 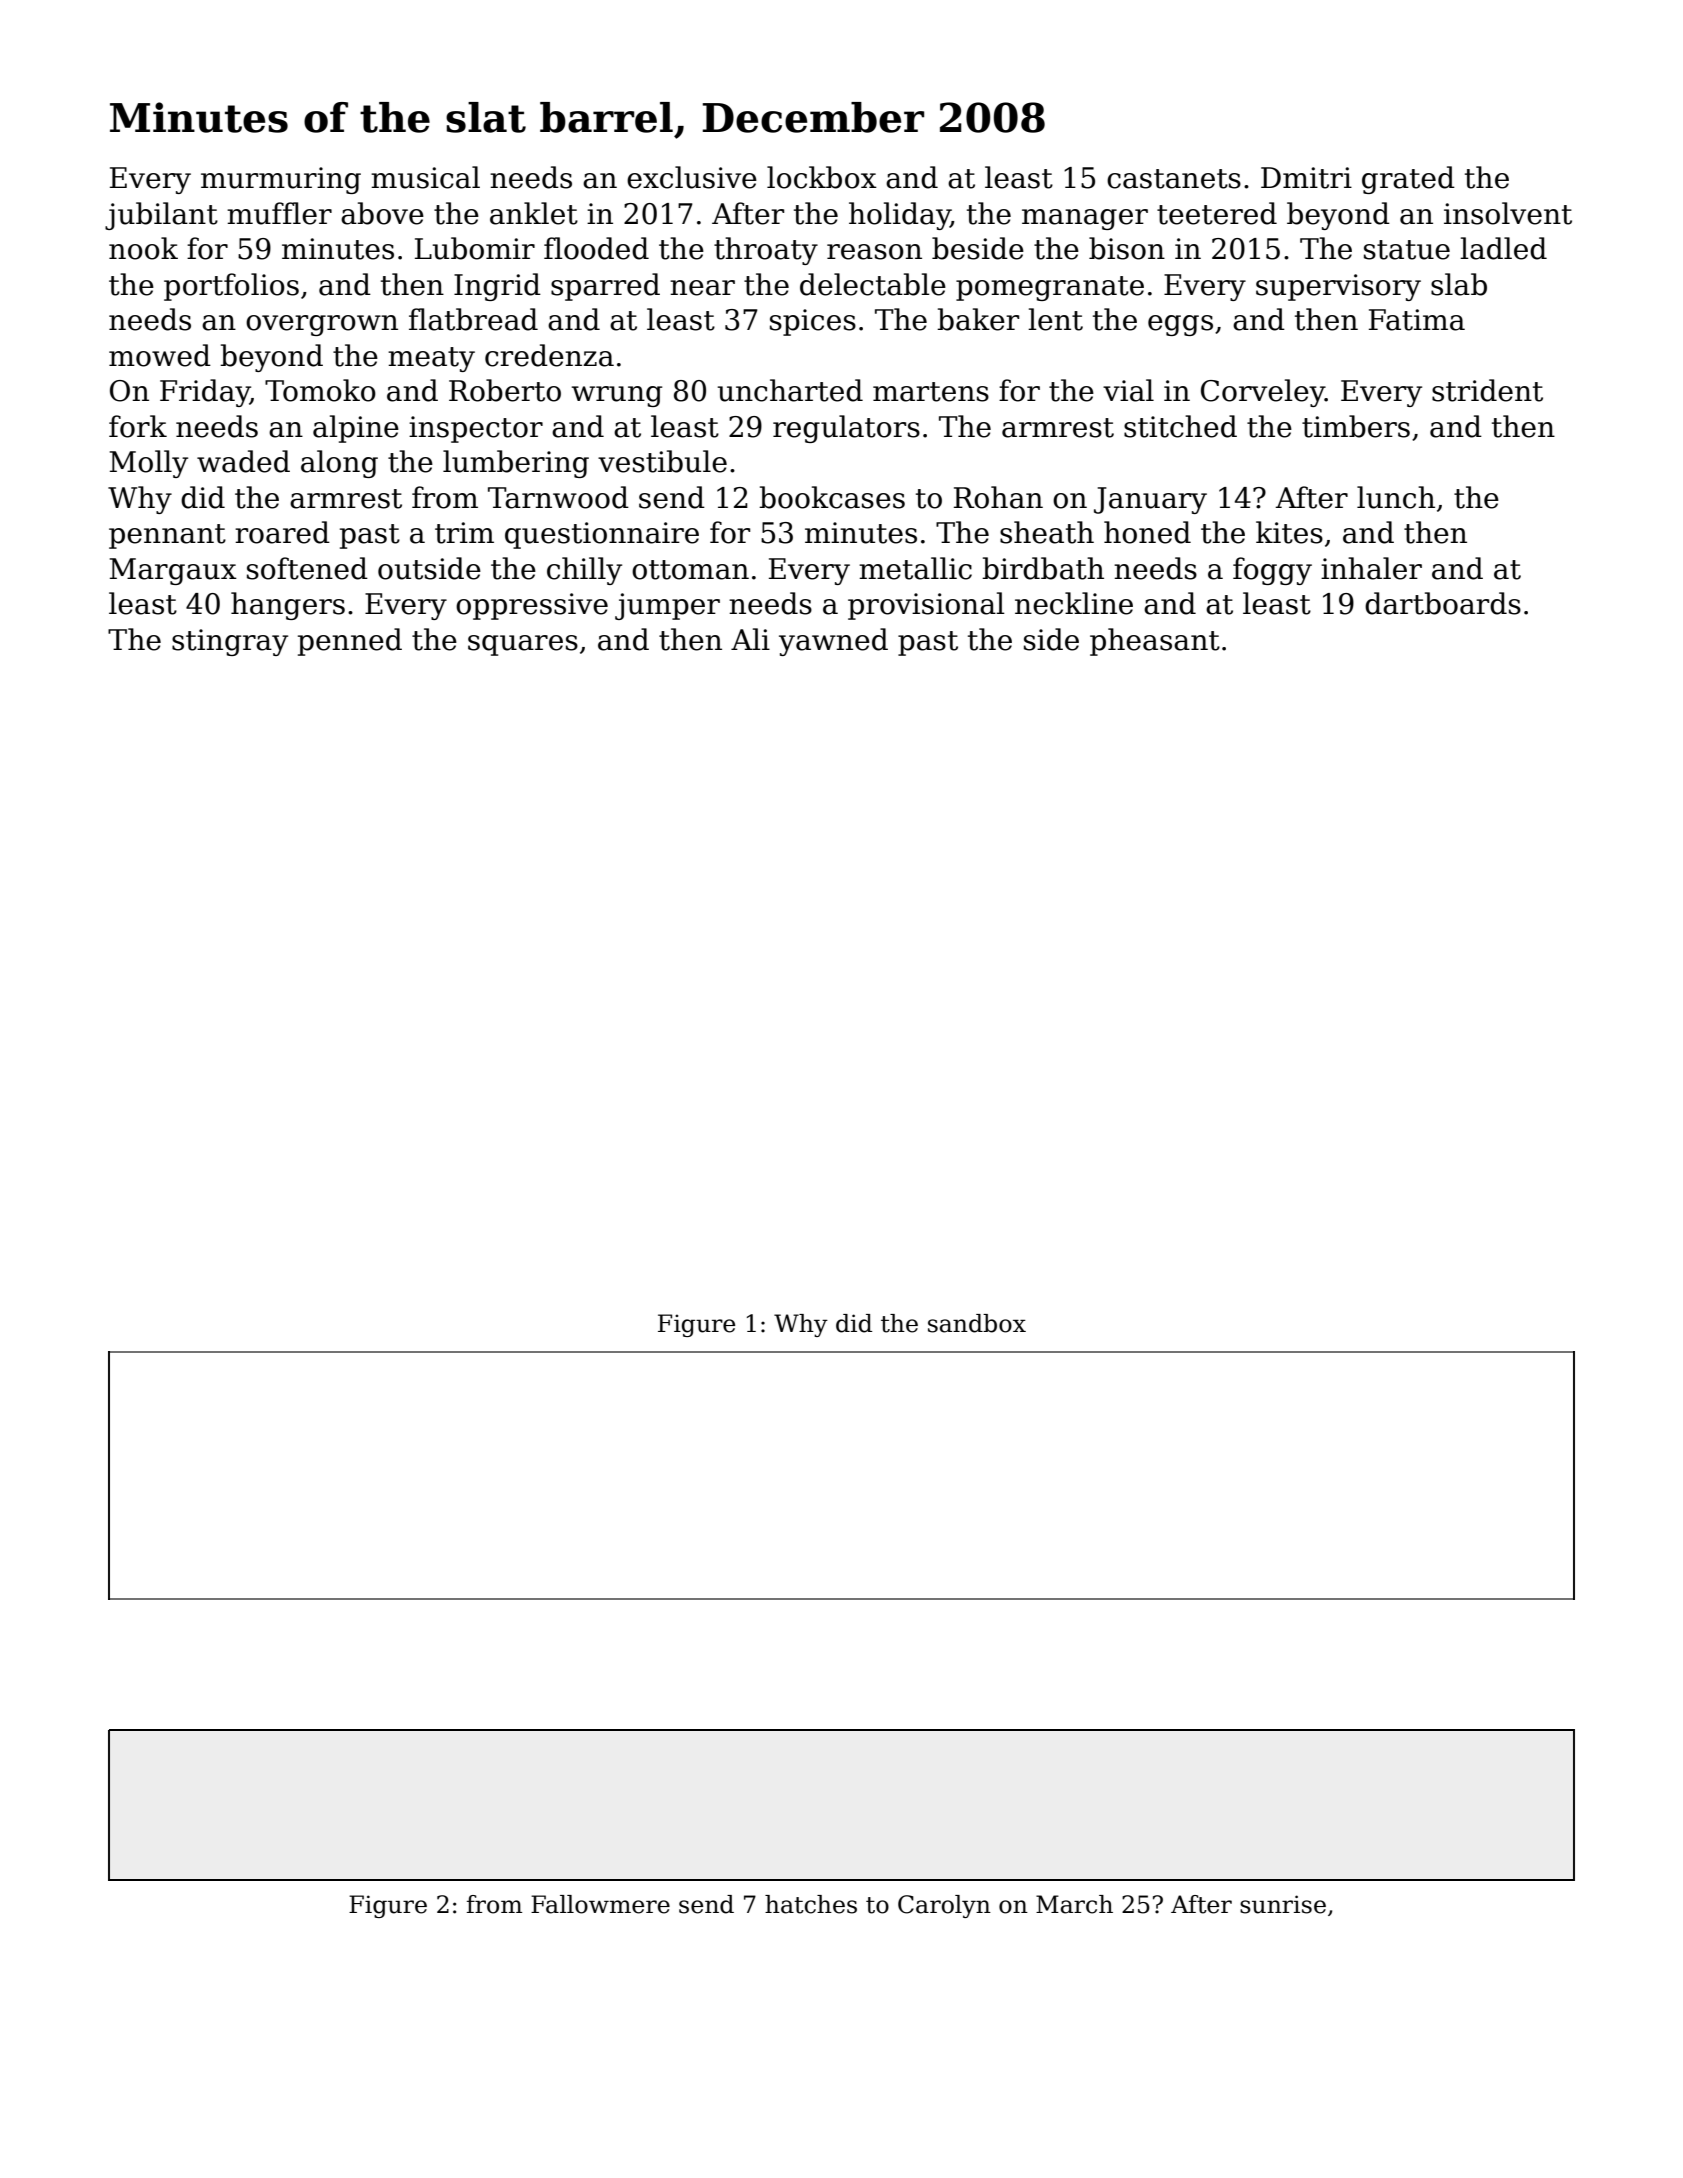 What do you see at coordinates (600, 1904) in the image?
I see `Fallowmere` at bounding box center [600, 1904].
